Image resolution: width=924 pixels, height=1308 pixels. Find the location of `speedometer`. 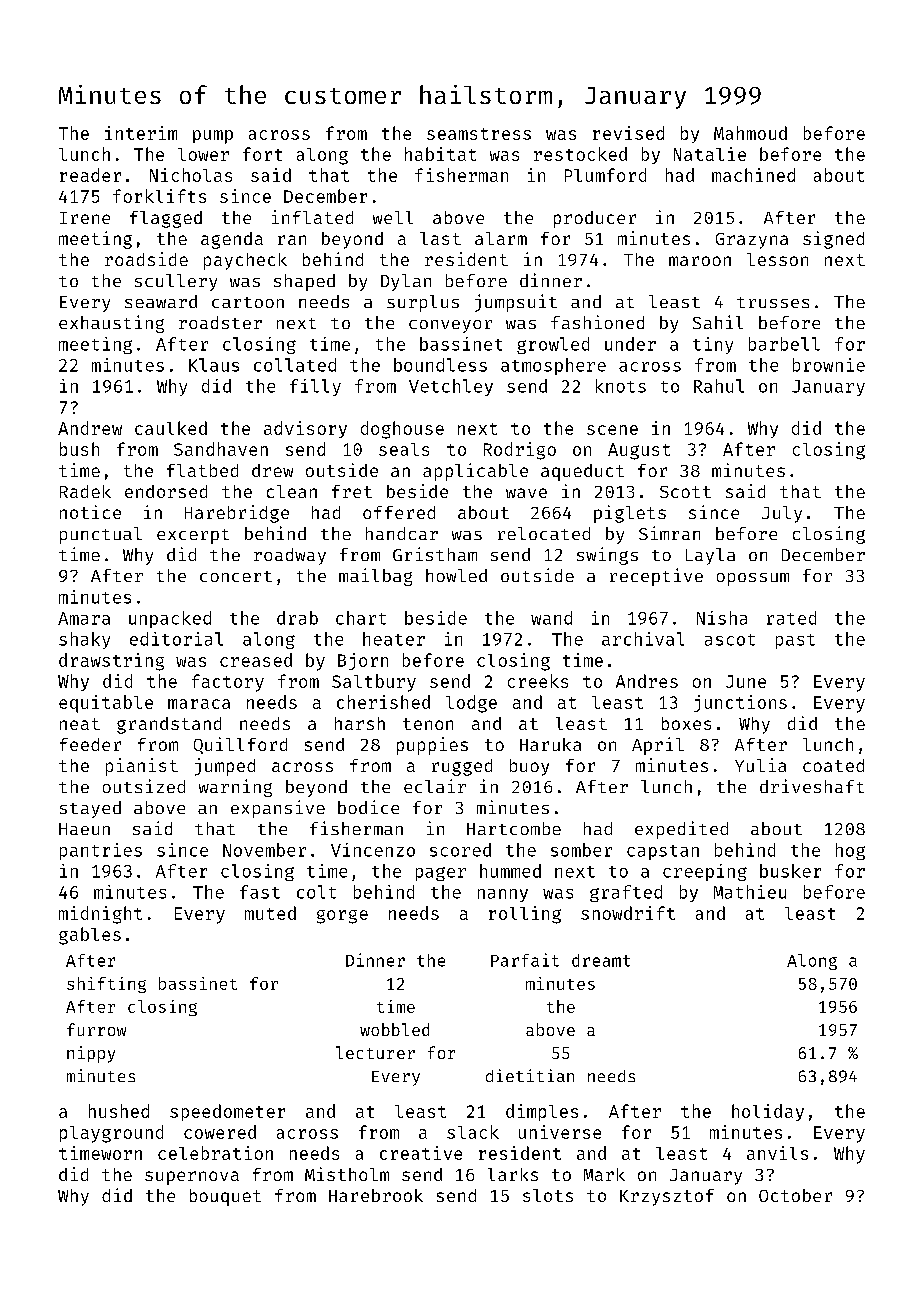

speedometer is located at coordinates (227, 1112).
